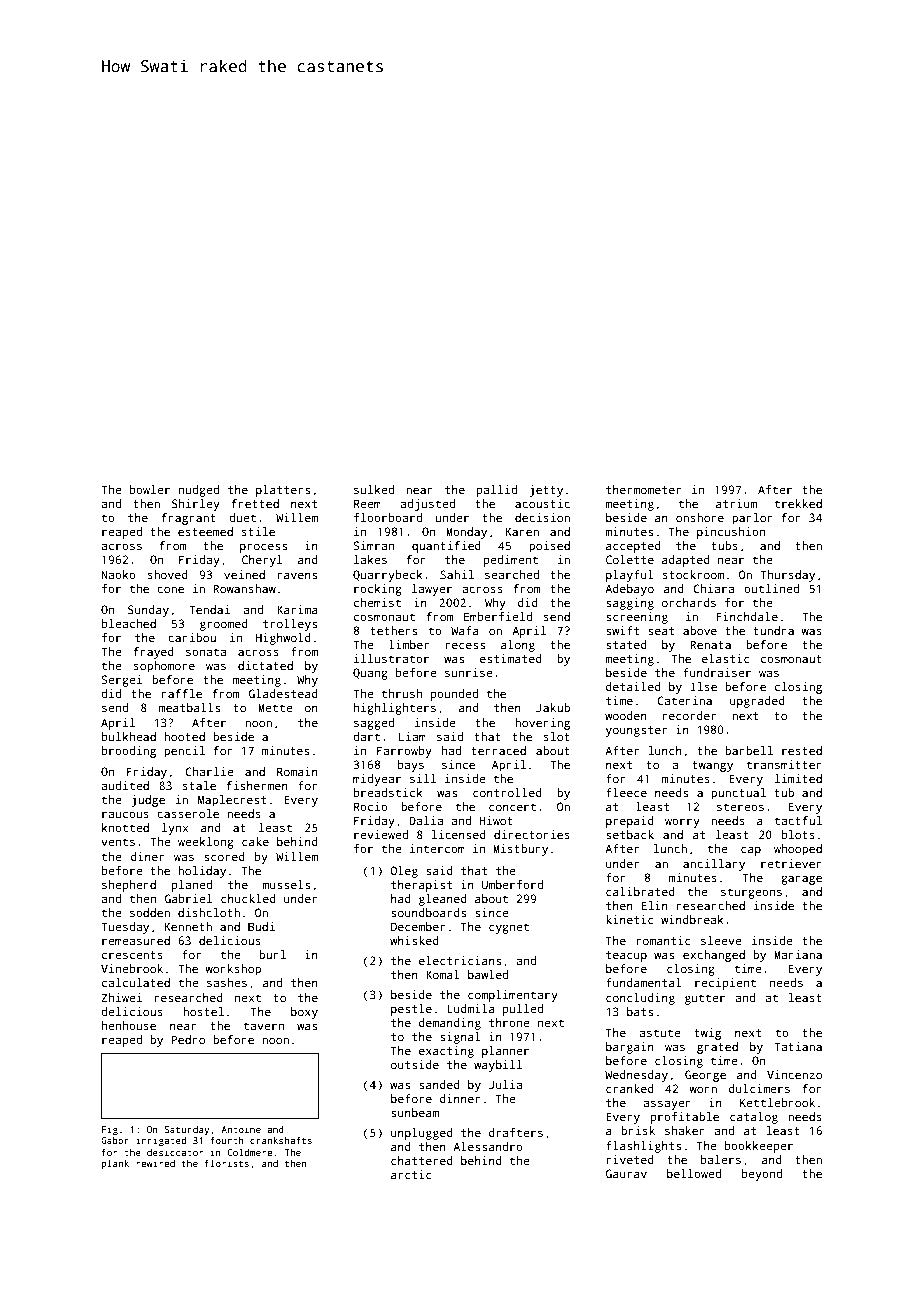  I want to click on atrium, so click(736, 503).
